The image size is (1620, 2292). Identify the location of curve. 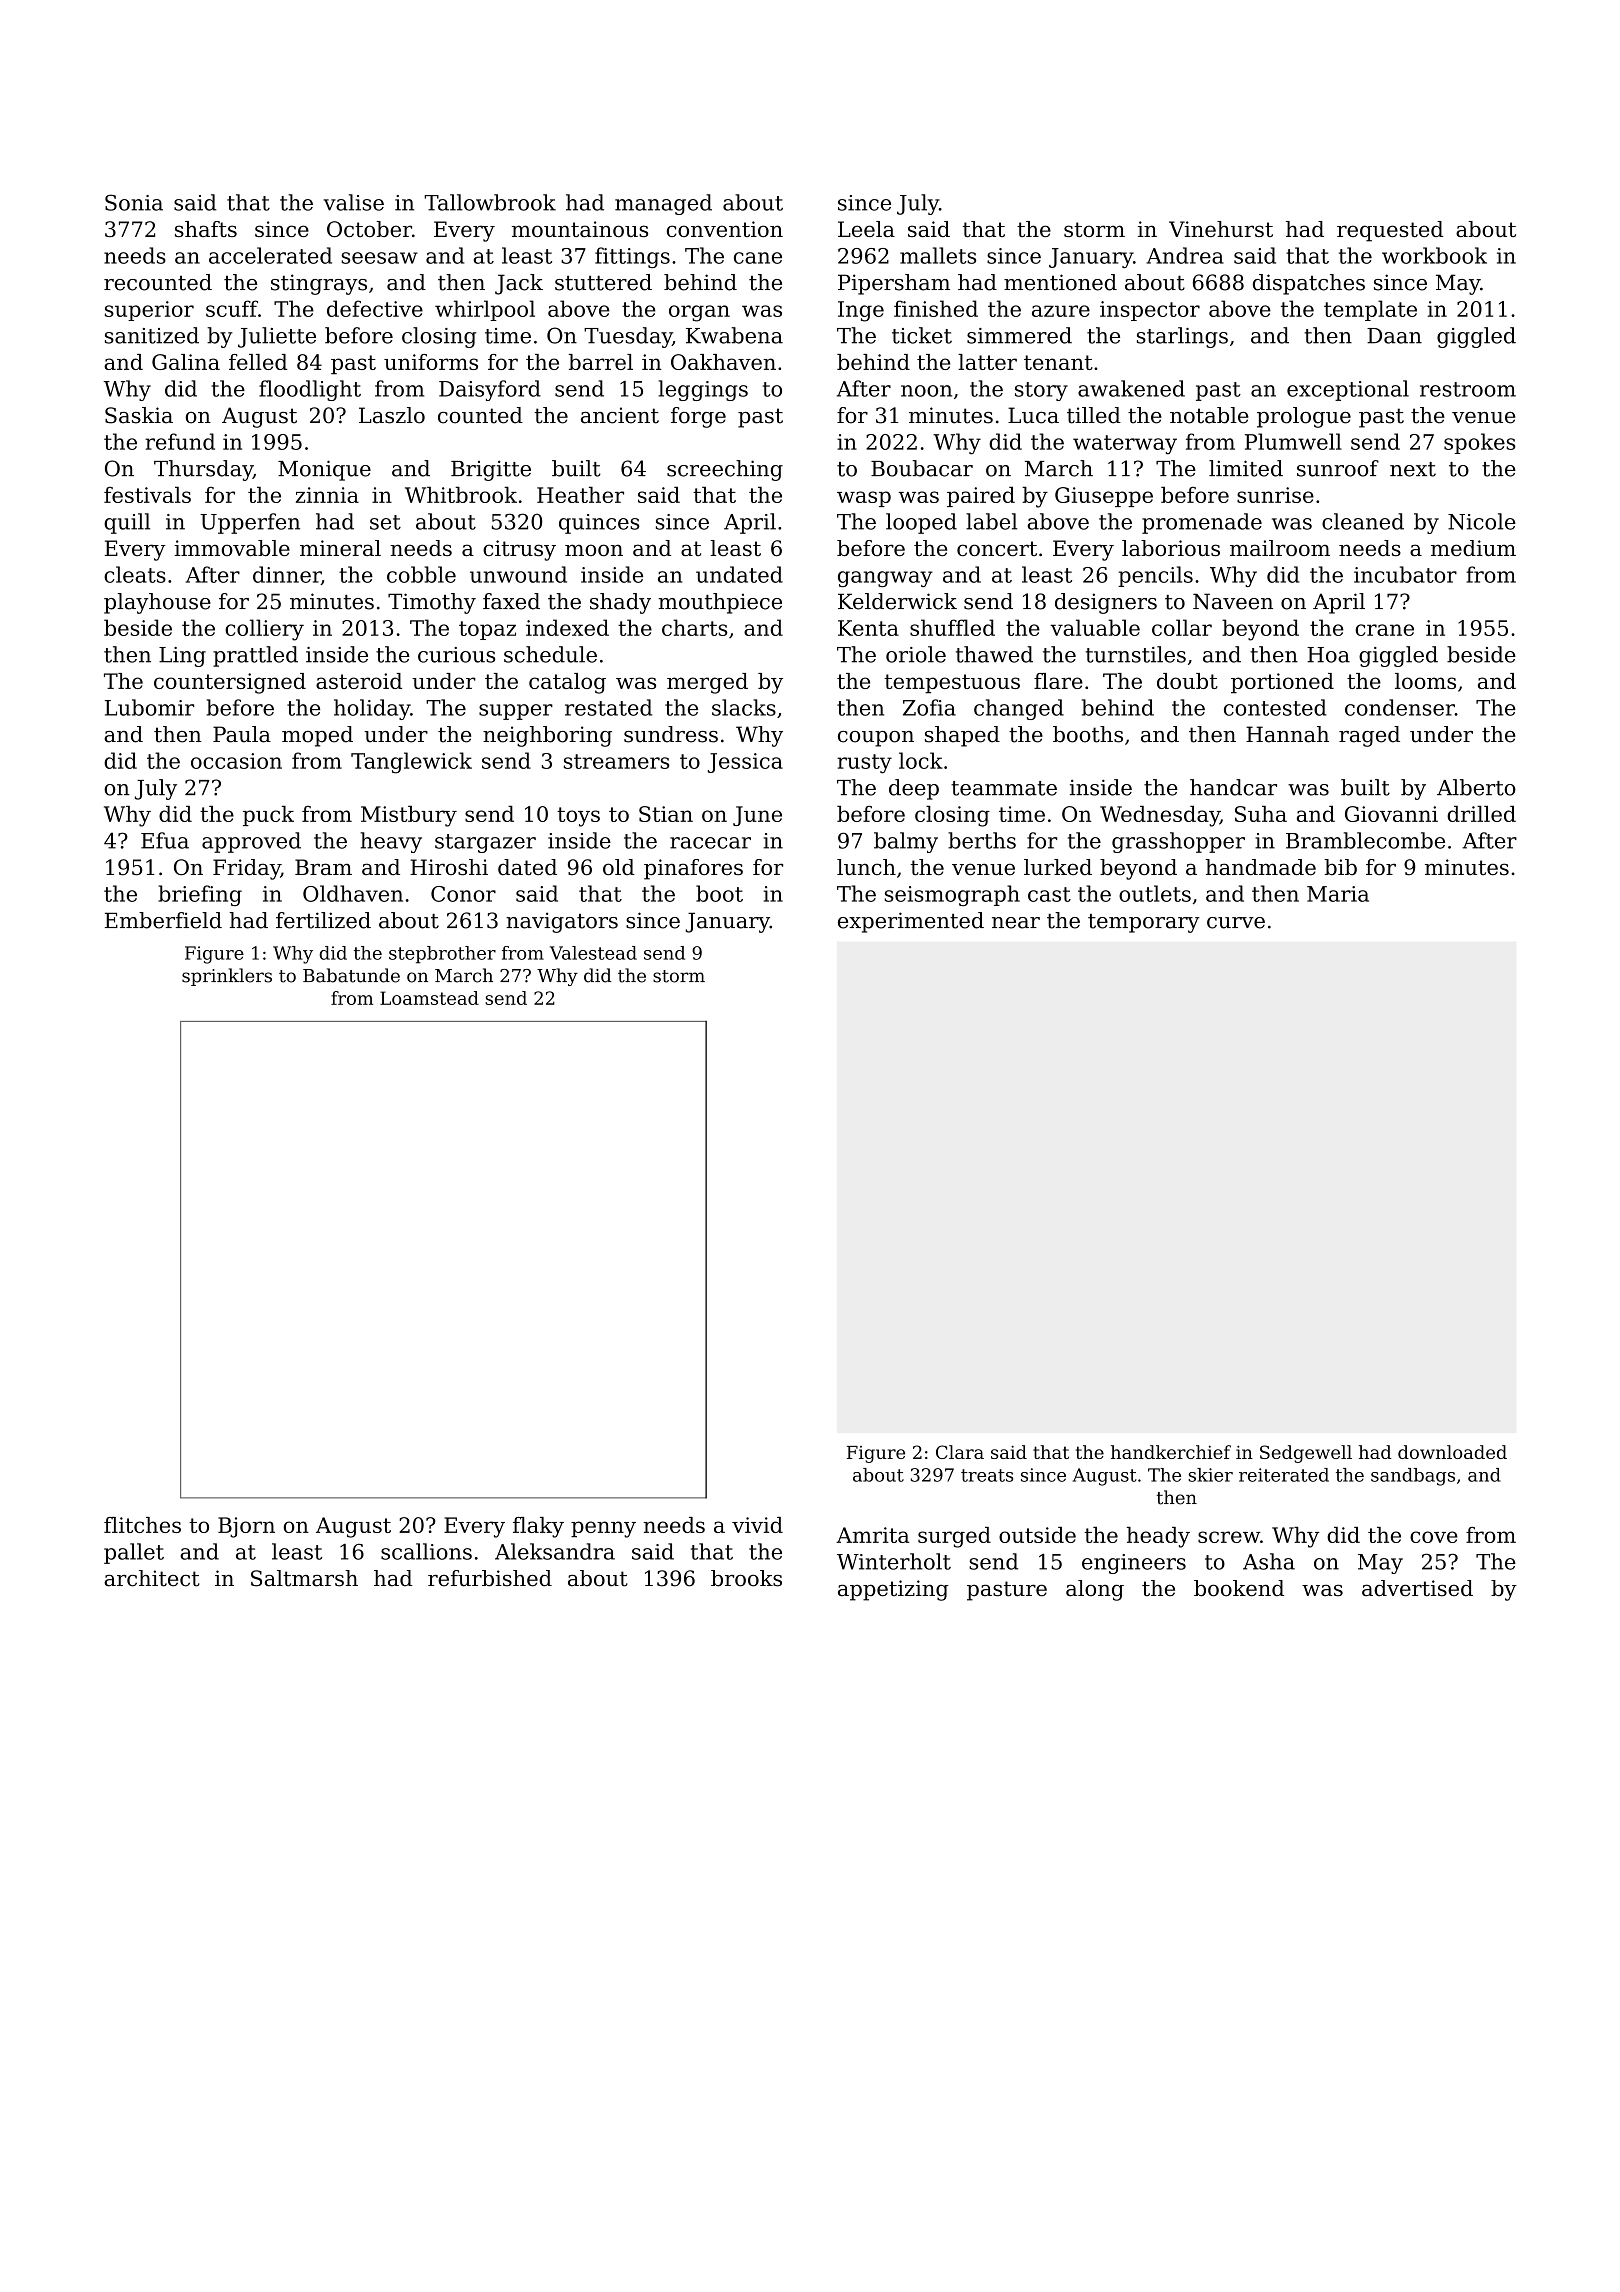
(1236, 923).
